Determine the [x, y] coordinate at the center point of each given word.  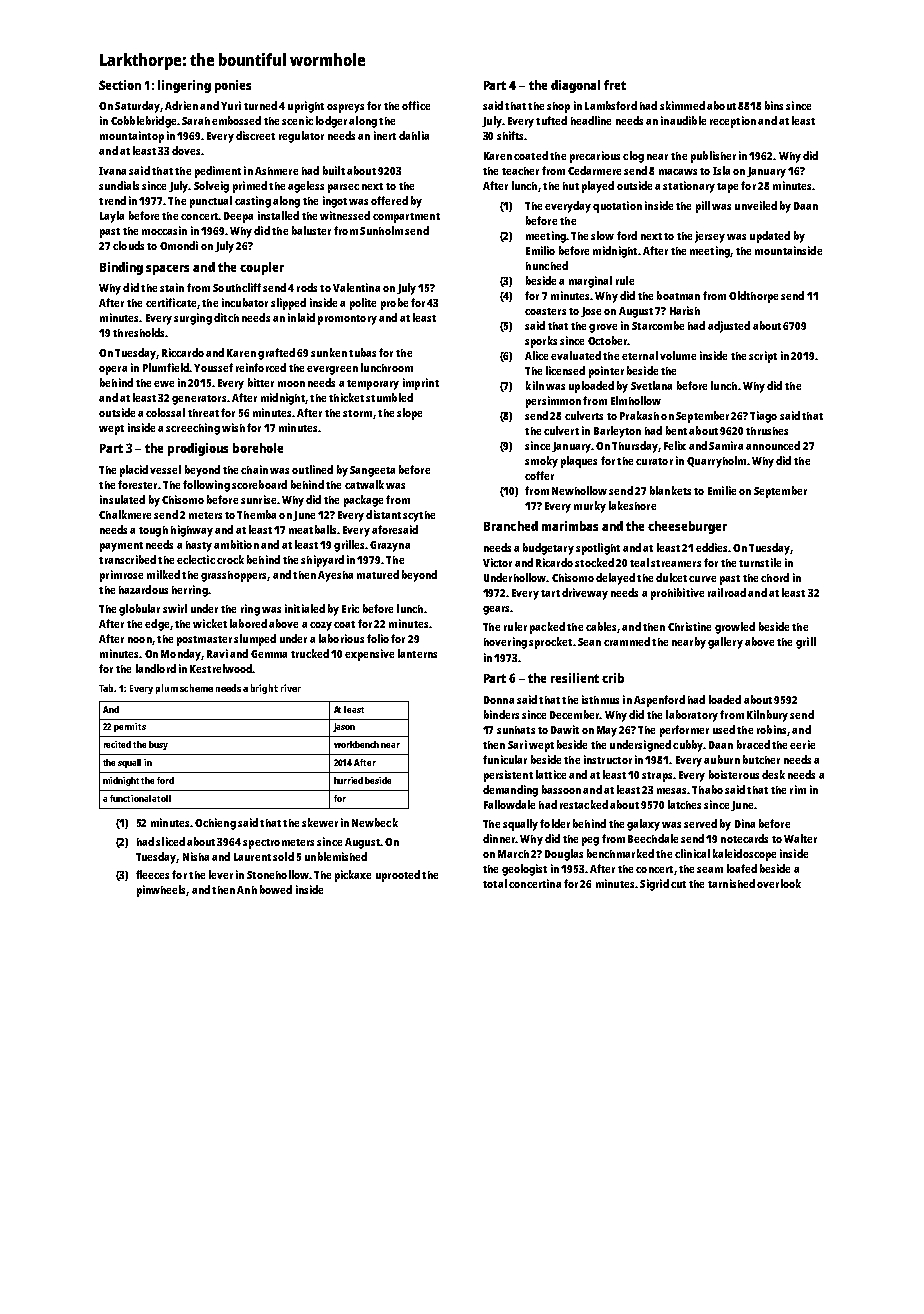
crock [230, 559]
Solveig [211, 187]
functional [130, 798]
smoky [541, 462]
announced [773, 445]
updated [770, 237]
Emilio [540, 250]
